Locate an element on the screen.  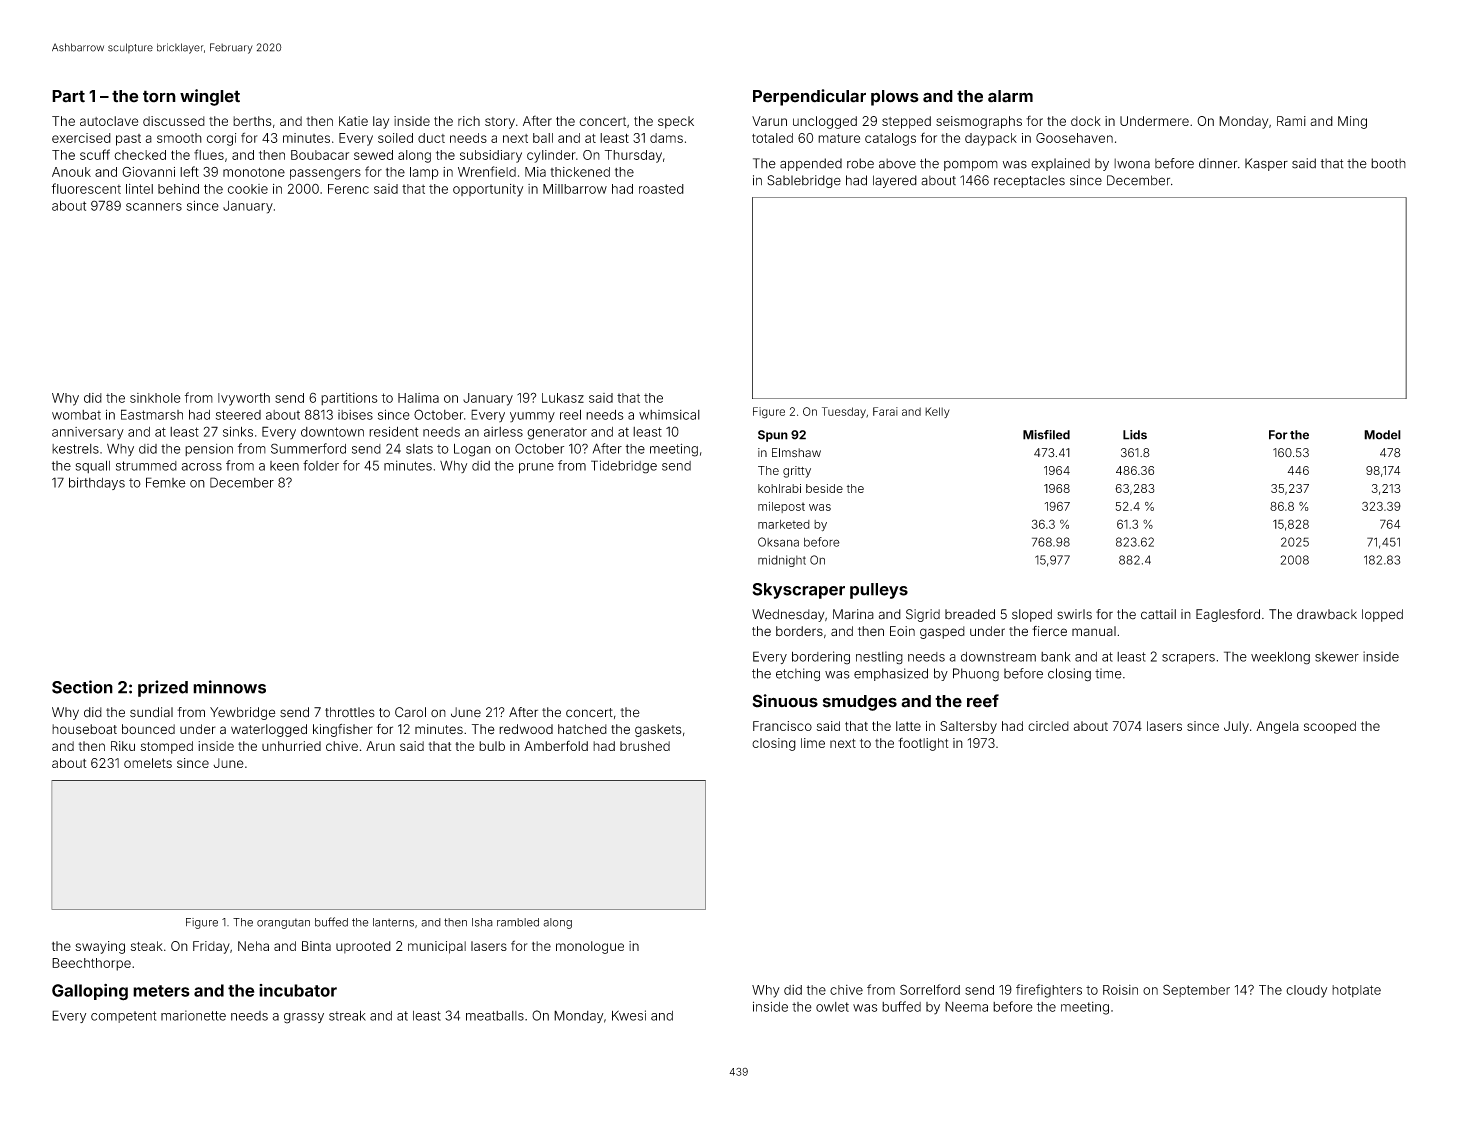
Model is located at coordinates (1382, 435).
